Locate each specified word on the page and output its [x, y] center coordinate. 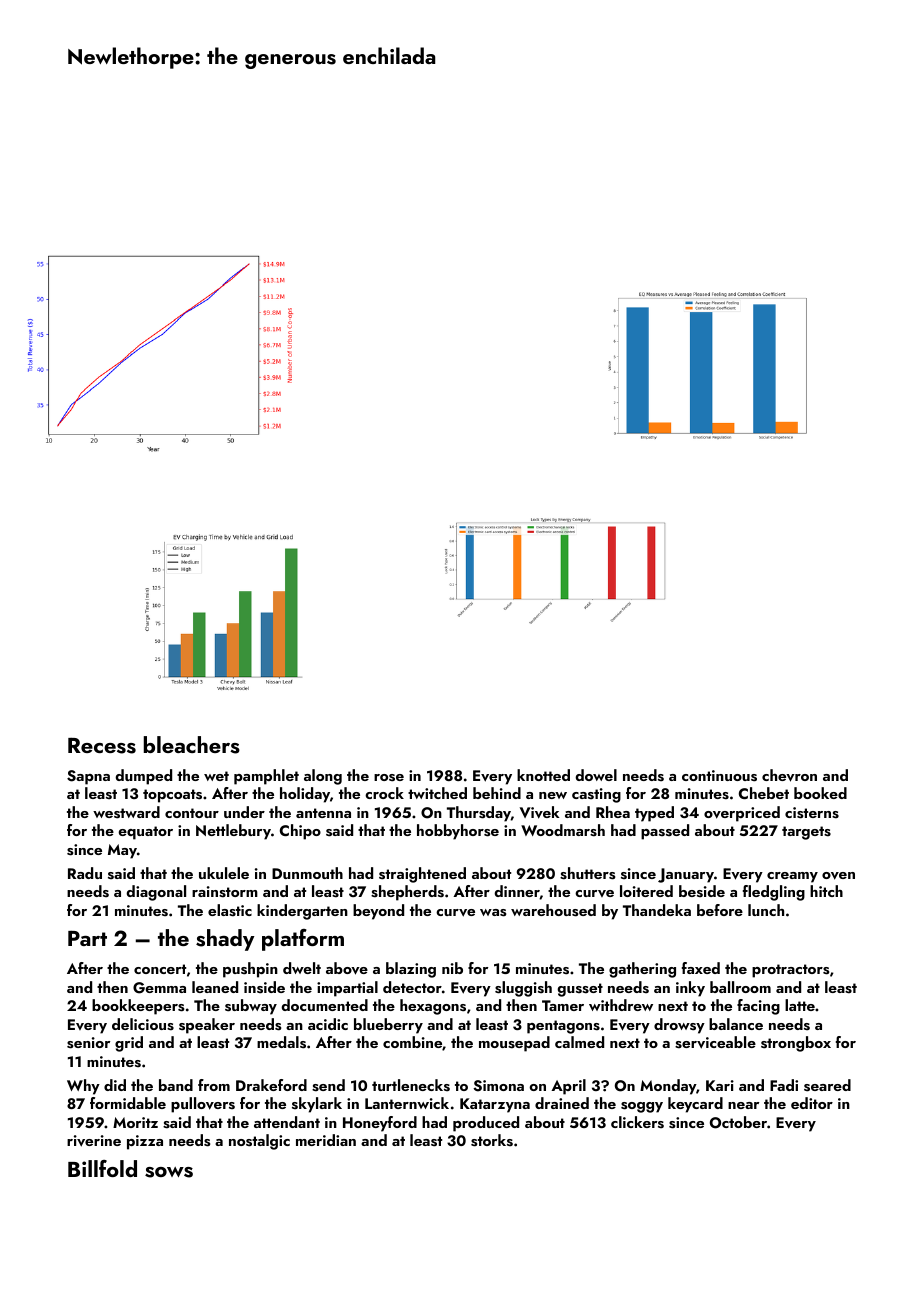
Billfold [102, 1168]
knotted [543, 775]
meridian [326, 1140]
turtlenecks [411, 1085]
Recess [102, 745]
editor [812, 1103]
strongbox [796, 1044]
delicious [143, 1024]
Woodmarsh [563, 830]
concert [160, 969]
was [493, 913]
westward [126, 812]
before [720, 910]
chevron [789, 775]
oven [838, 876]
